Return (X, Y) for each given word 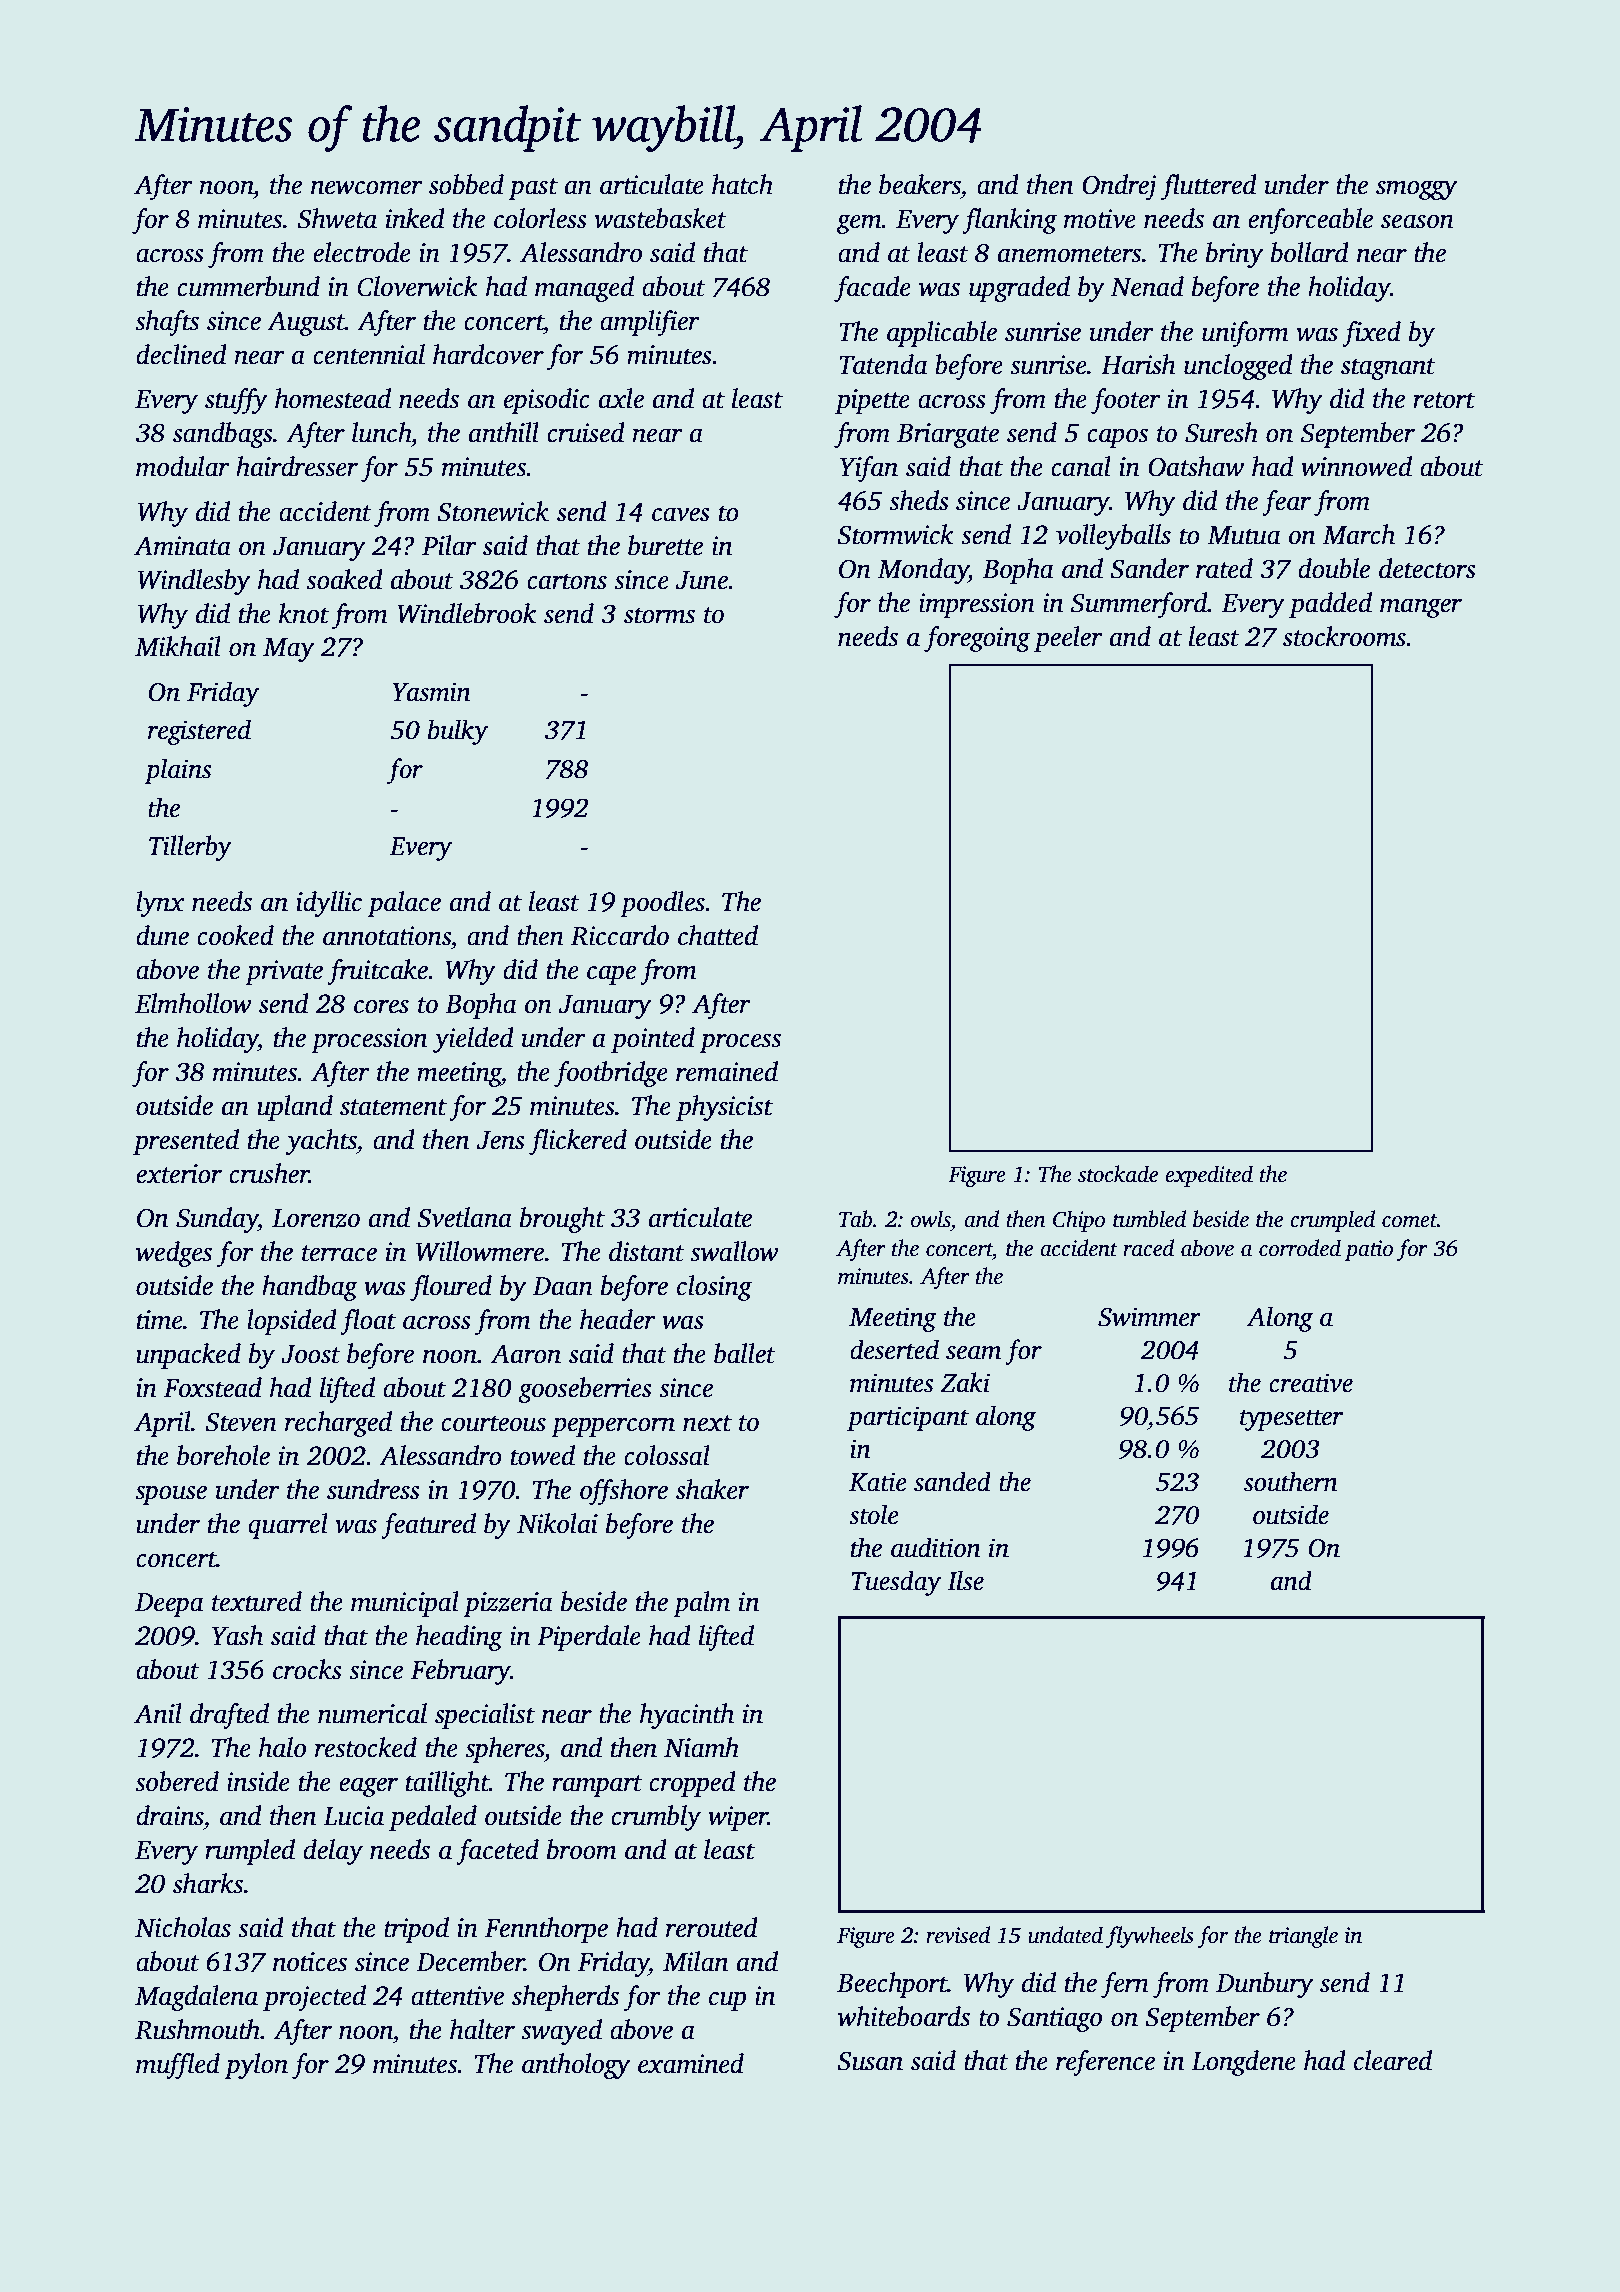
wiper (738, 1818)
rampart (597, 1786)
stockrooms (1344, 636)
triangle (1303, 1937)
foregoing (977, 639)
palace (404, 904)
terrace (339, 1253)
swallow (734, 1251)
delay (333, 1852)
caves (681, 514)
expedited (1209, 1176)
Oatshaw (1196, 466)
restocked (366, 1747)
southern (1291, 1481)
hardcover (488, 354)
